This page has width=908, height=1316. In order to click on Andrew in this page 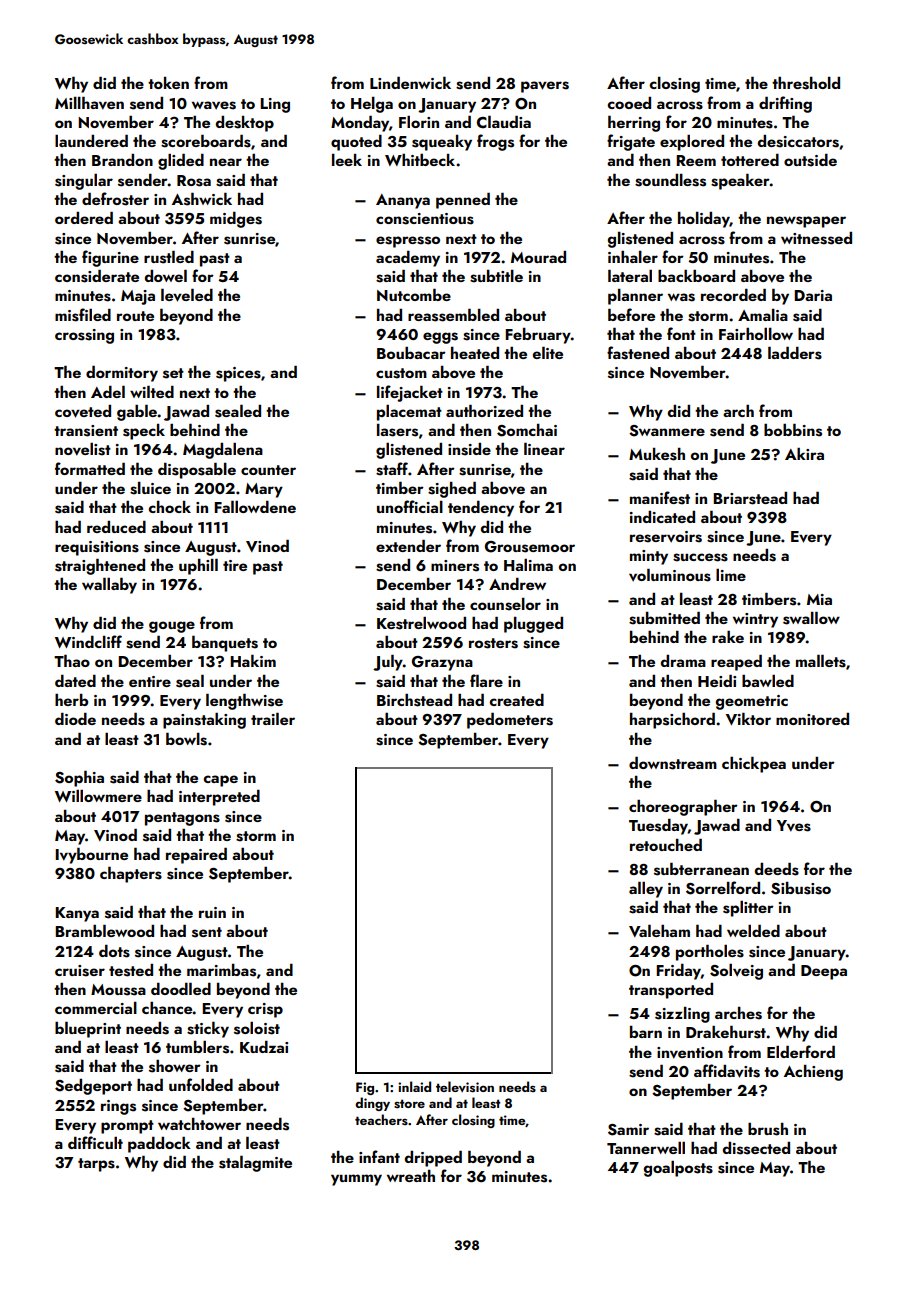, I will do `click(517, 584)`.
